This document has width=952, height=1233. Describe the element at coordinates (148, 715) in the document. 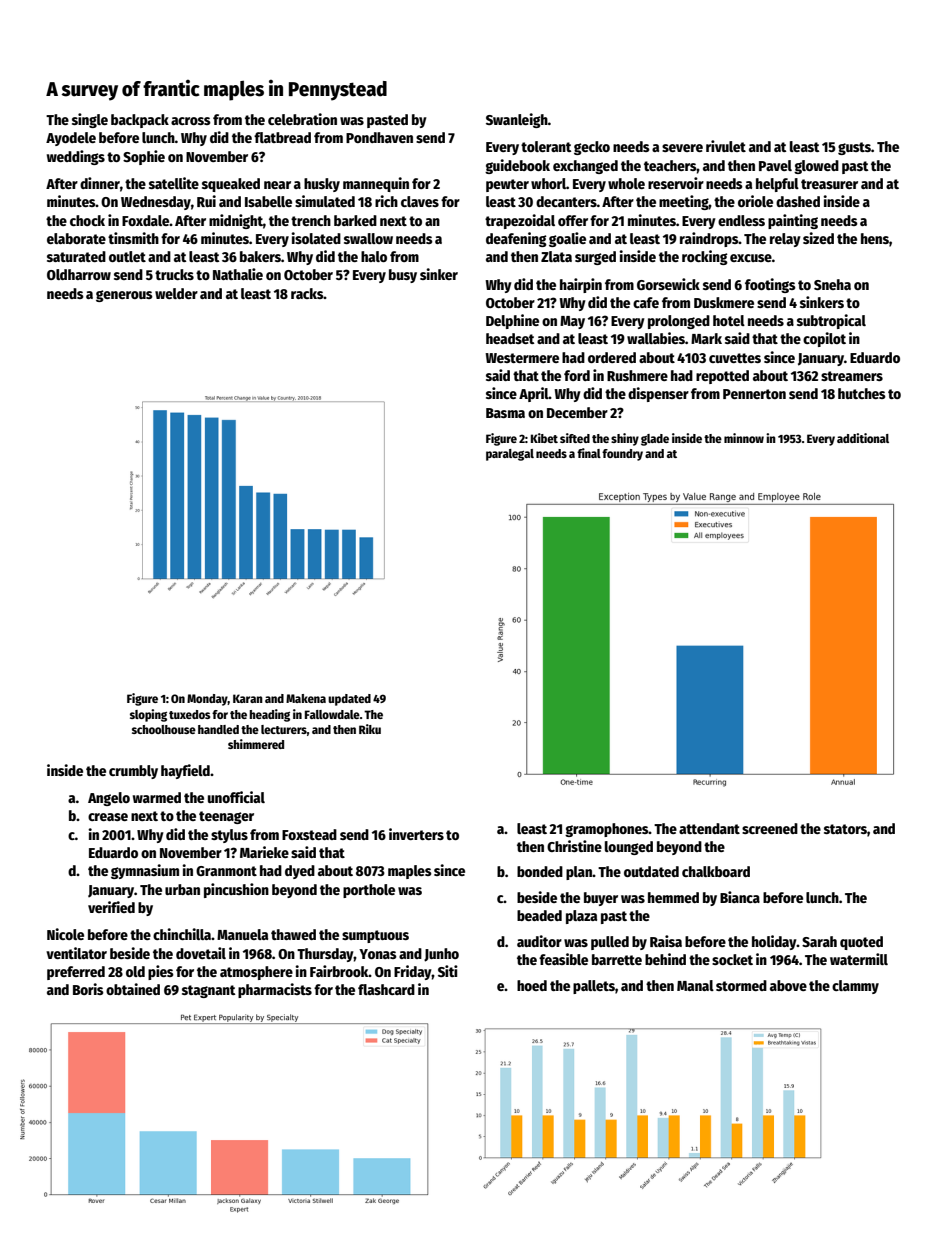

I see `sloping` at that location.
